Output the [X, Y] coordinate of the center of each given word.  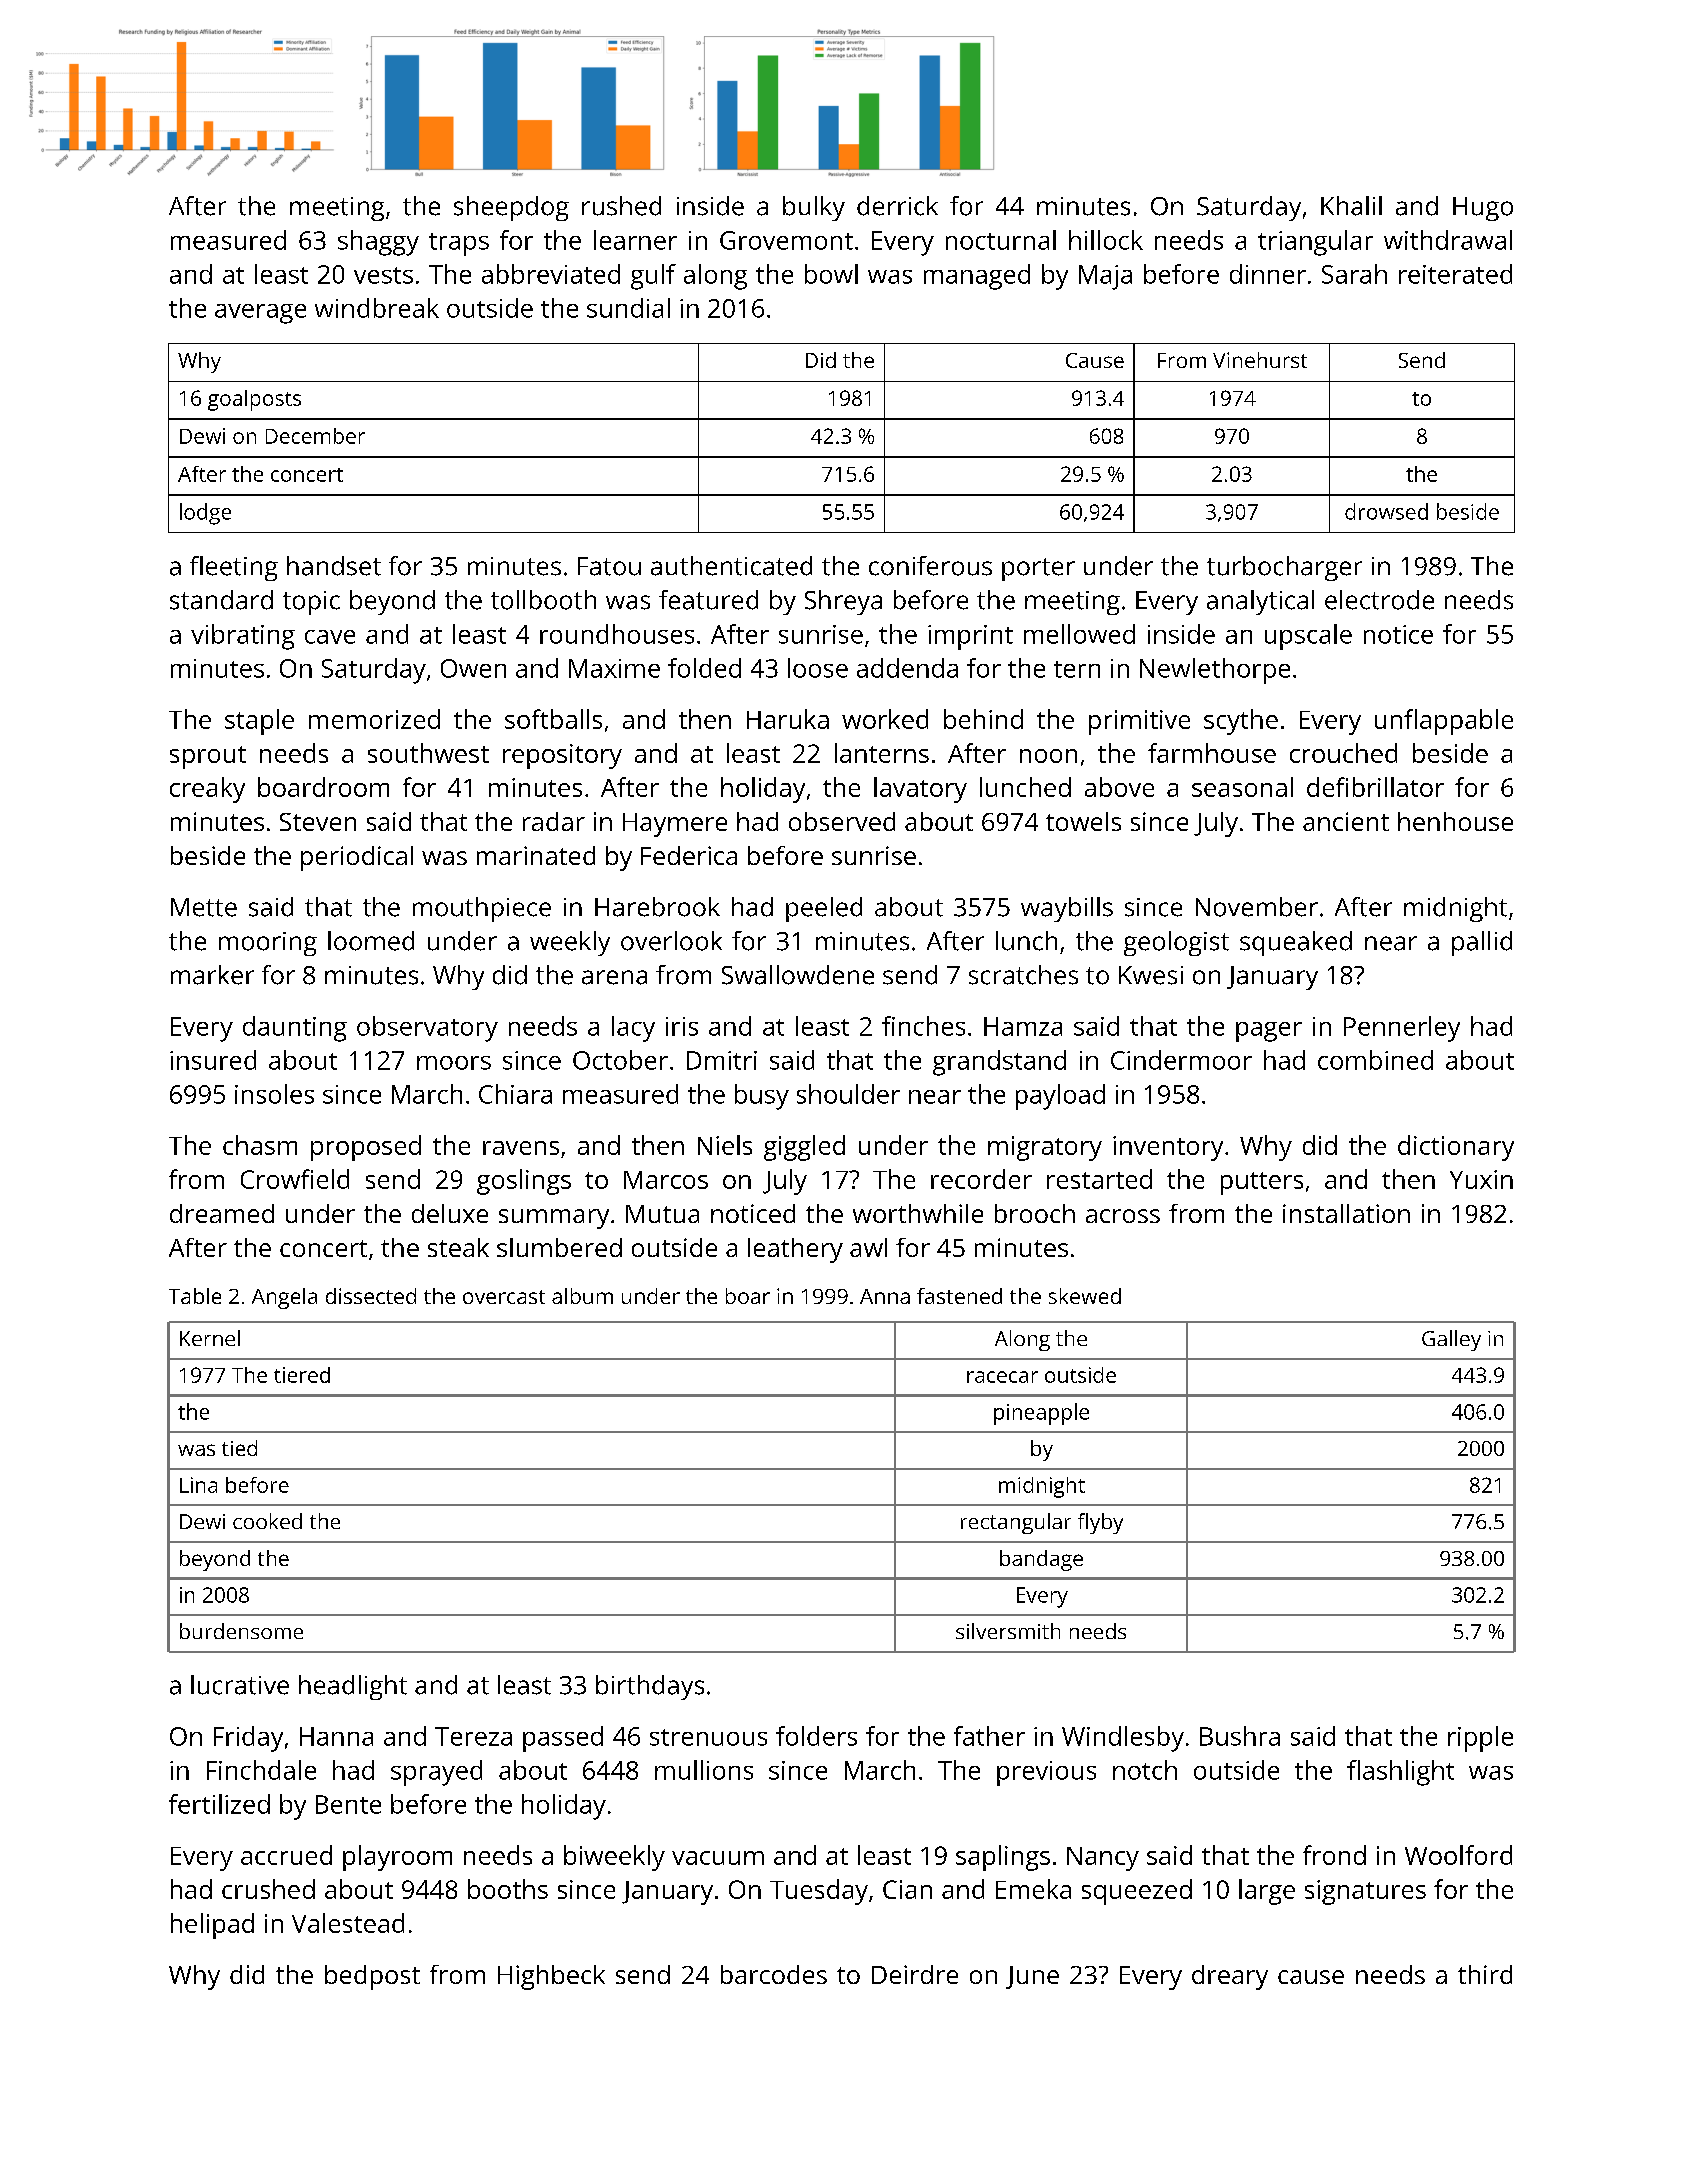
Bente [348, 1804]
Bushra [1240, 1736]
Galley [1451, 1340]
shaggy [378, 243]
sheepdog [511, 208]
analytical [1260, 602]
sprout [208, 757]
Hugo [1483, 209]
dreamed [222, 1213]
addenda [907, 668]
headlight [353, 1687]
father [989, 1736]
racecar [1002, 1377]
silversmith [1008, 1631]
